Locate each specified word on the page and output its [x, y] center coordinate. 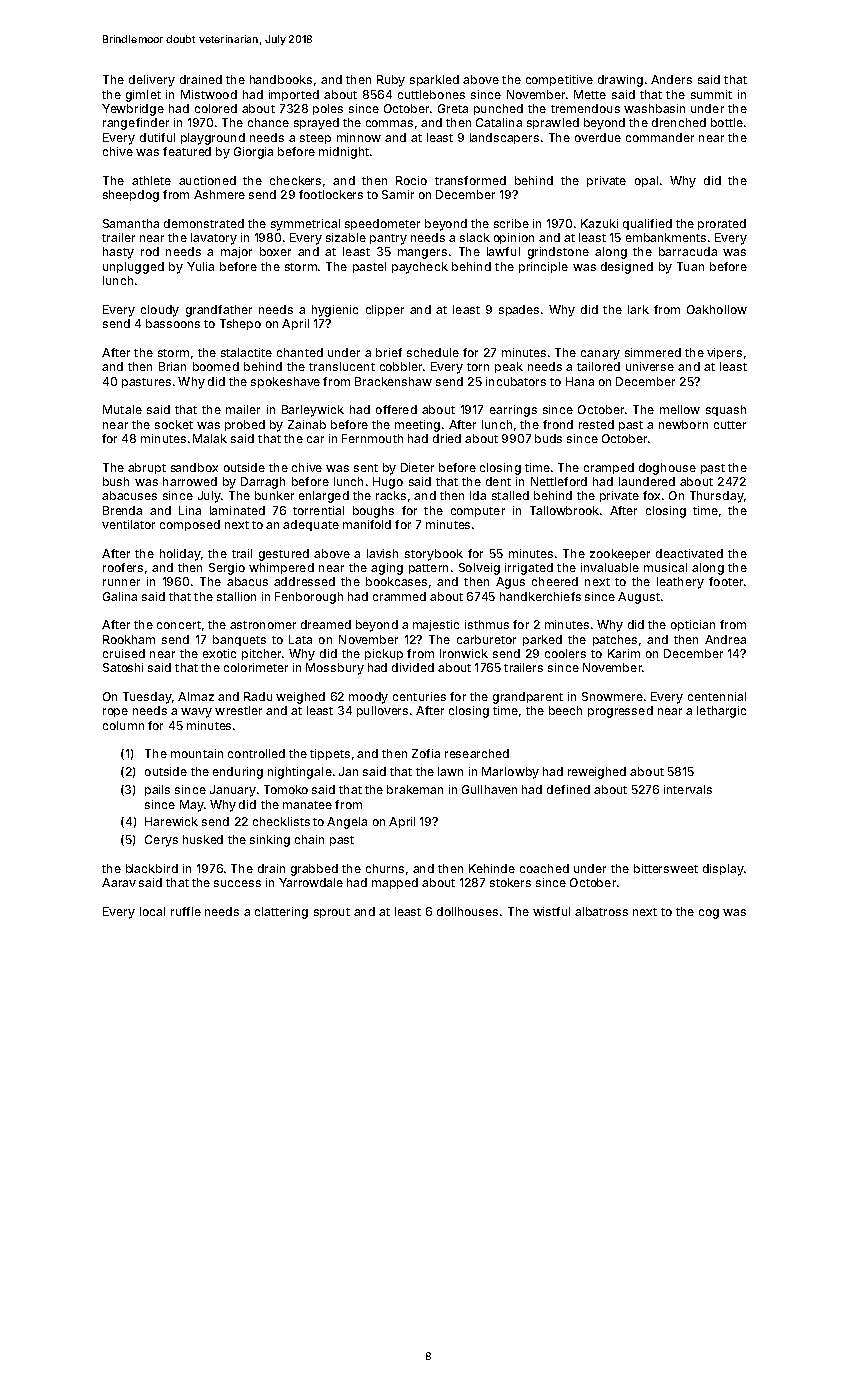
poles [328, 109]
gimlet [143, 96]
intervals [688, 789]
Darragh [263, 483]
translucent [342, 366]
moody [368, 698]
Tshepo [240, 324]
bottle [727, 122]
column [123, 725]
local [152, 911]
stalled [510, 495]
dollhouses [467, 911]
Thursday [717, 497]
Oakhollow [717, 309]
